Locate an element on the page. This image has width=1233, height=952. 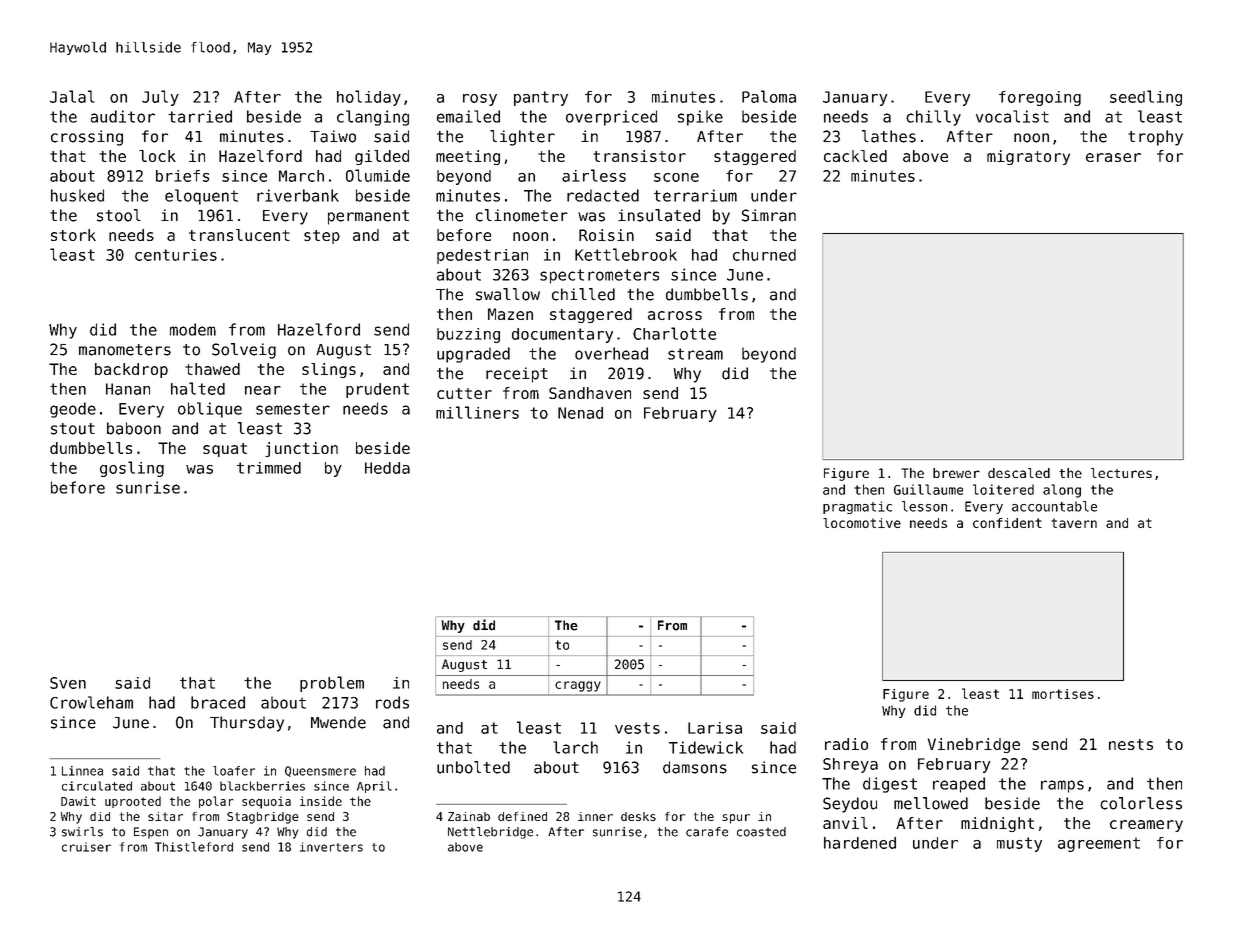
vests is located at coordinates (637, 728).
